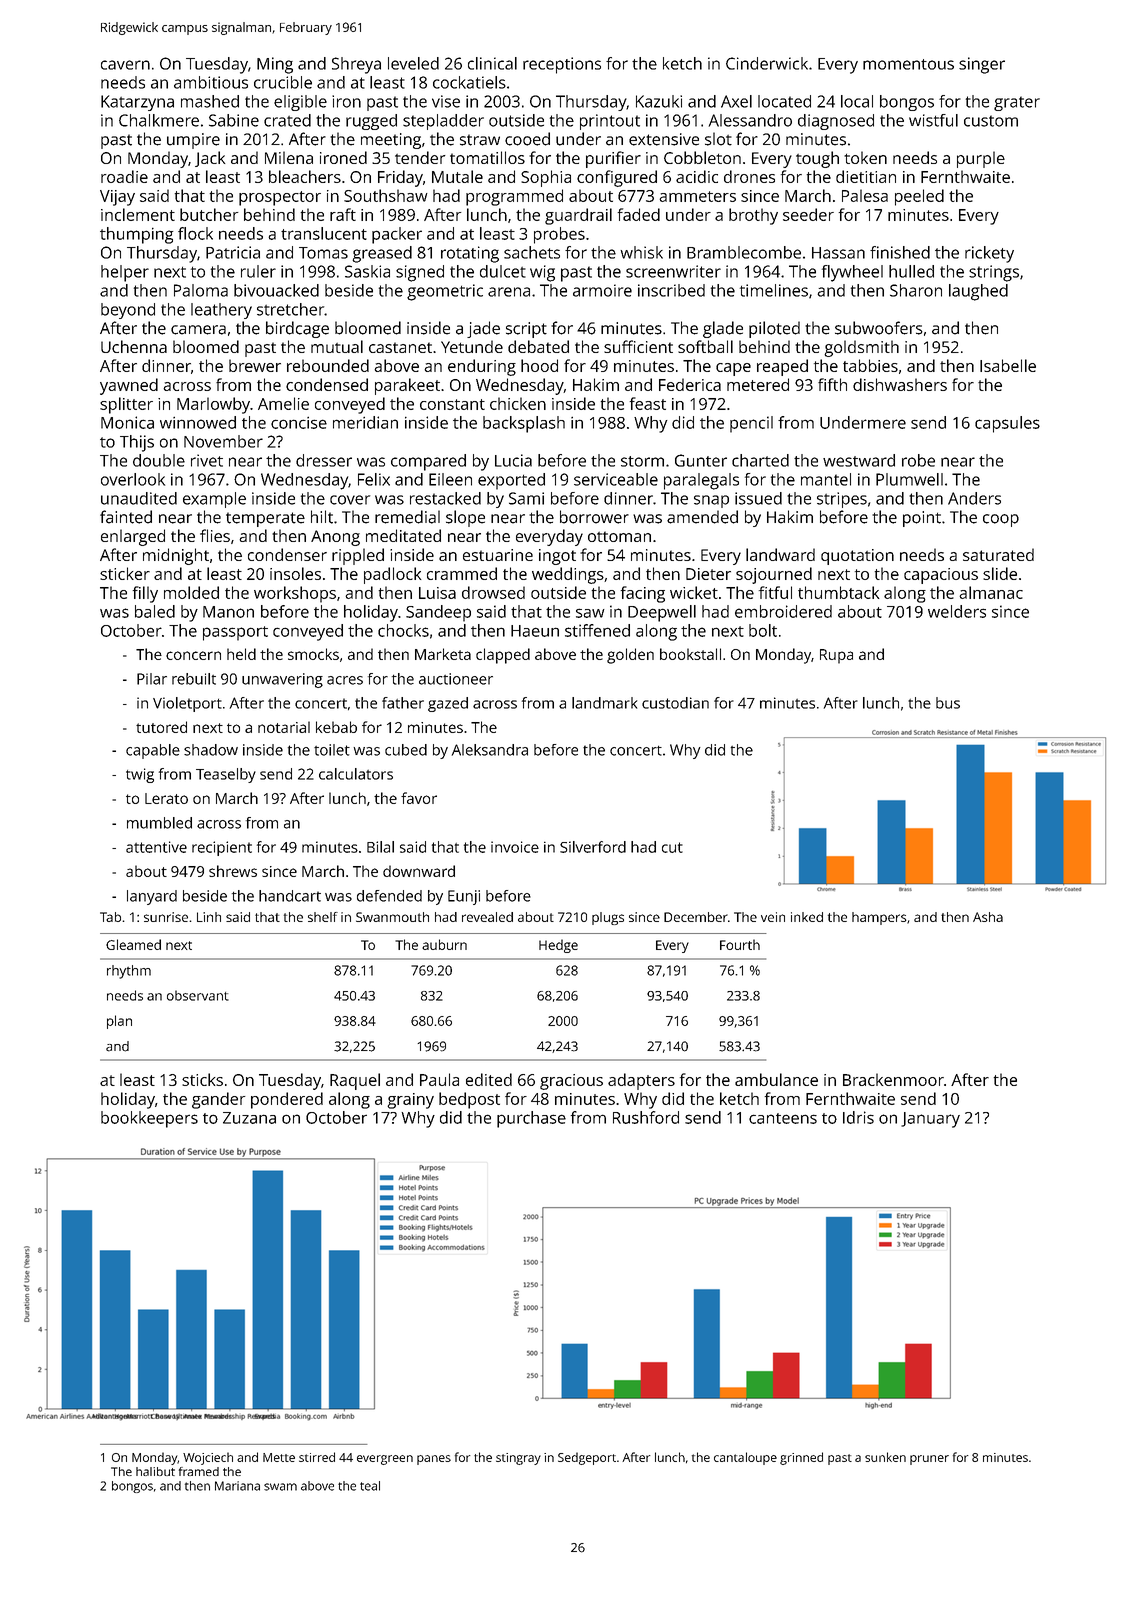 This document has width=1141, height=1614. What do you see at coordinates (718, 139) in the document?
I see `slot` at bounding box center [718, 139].
